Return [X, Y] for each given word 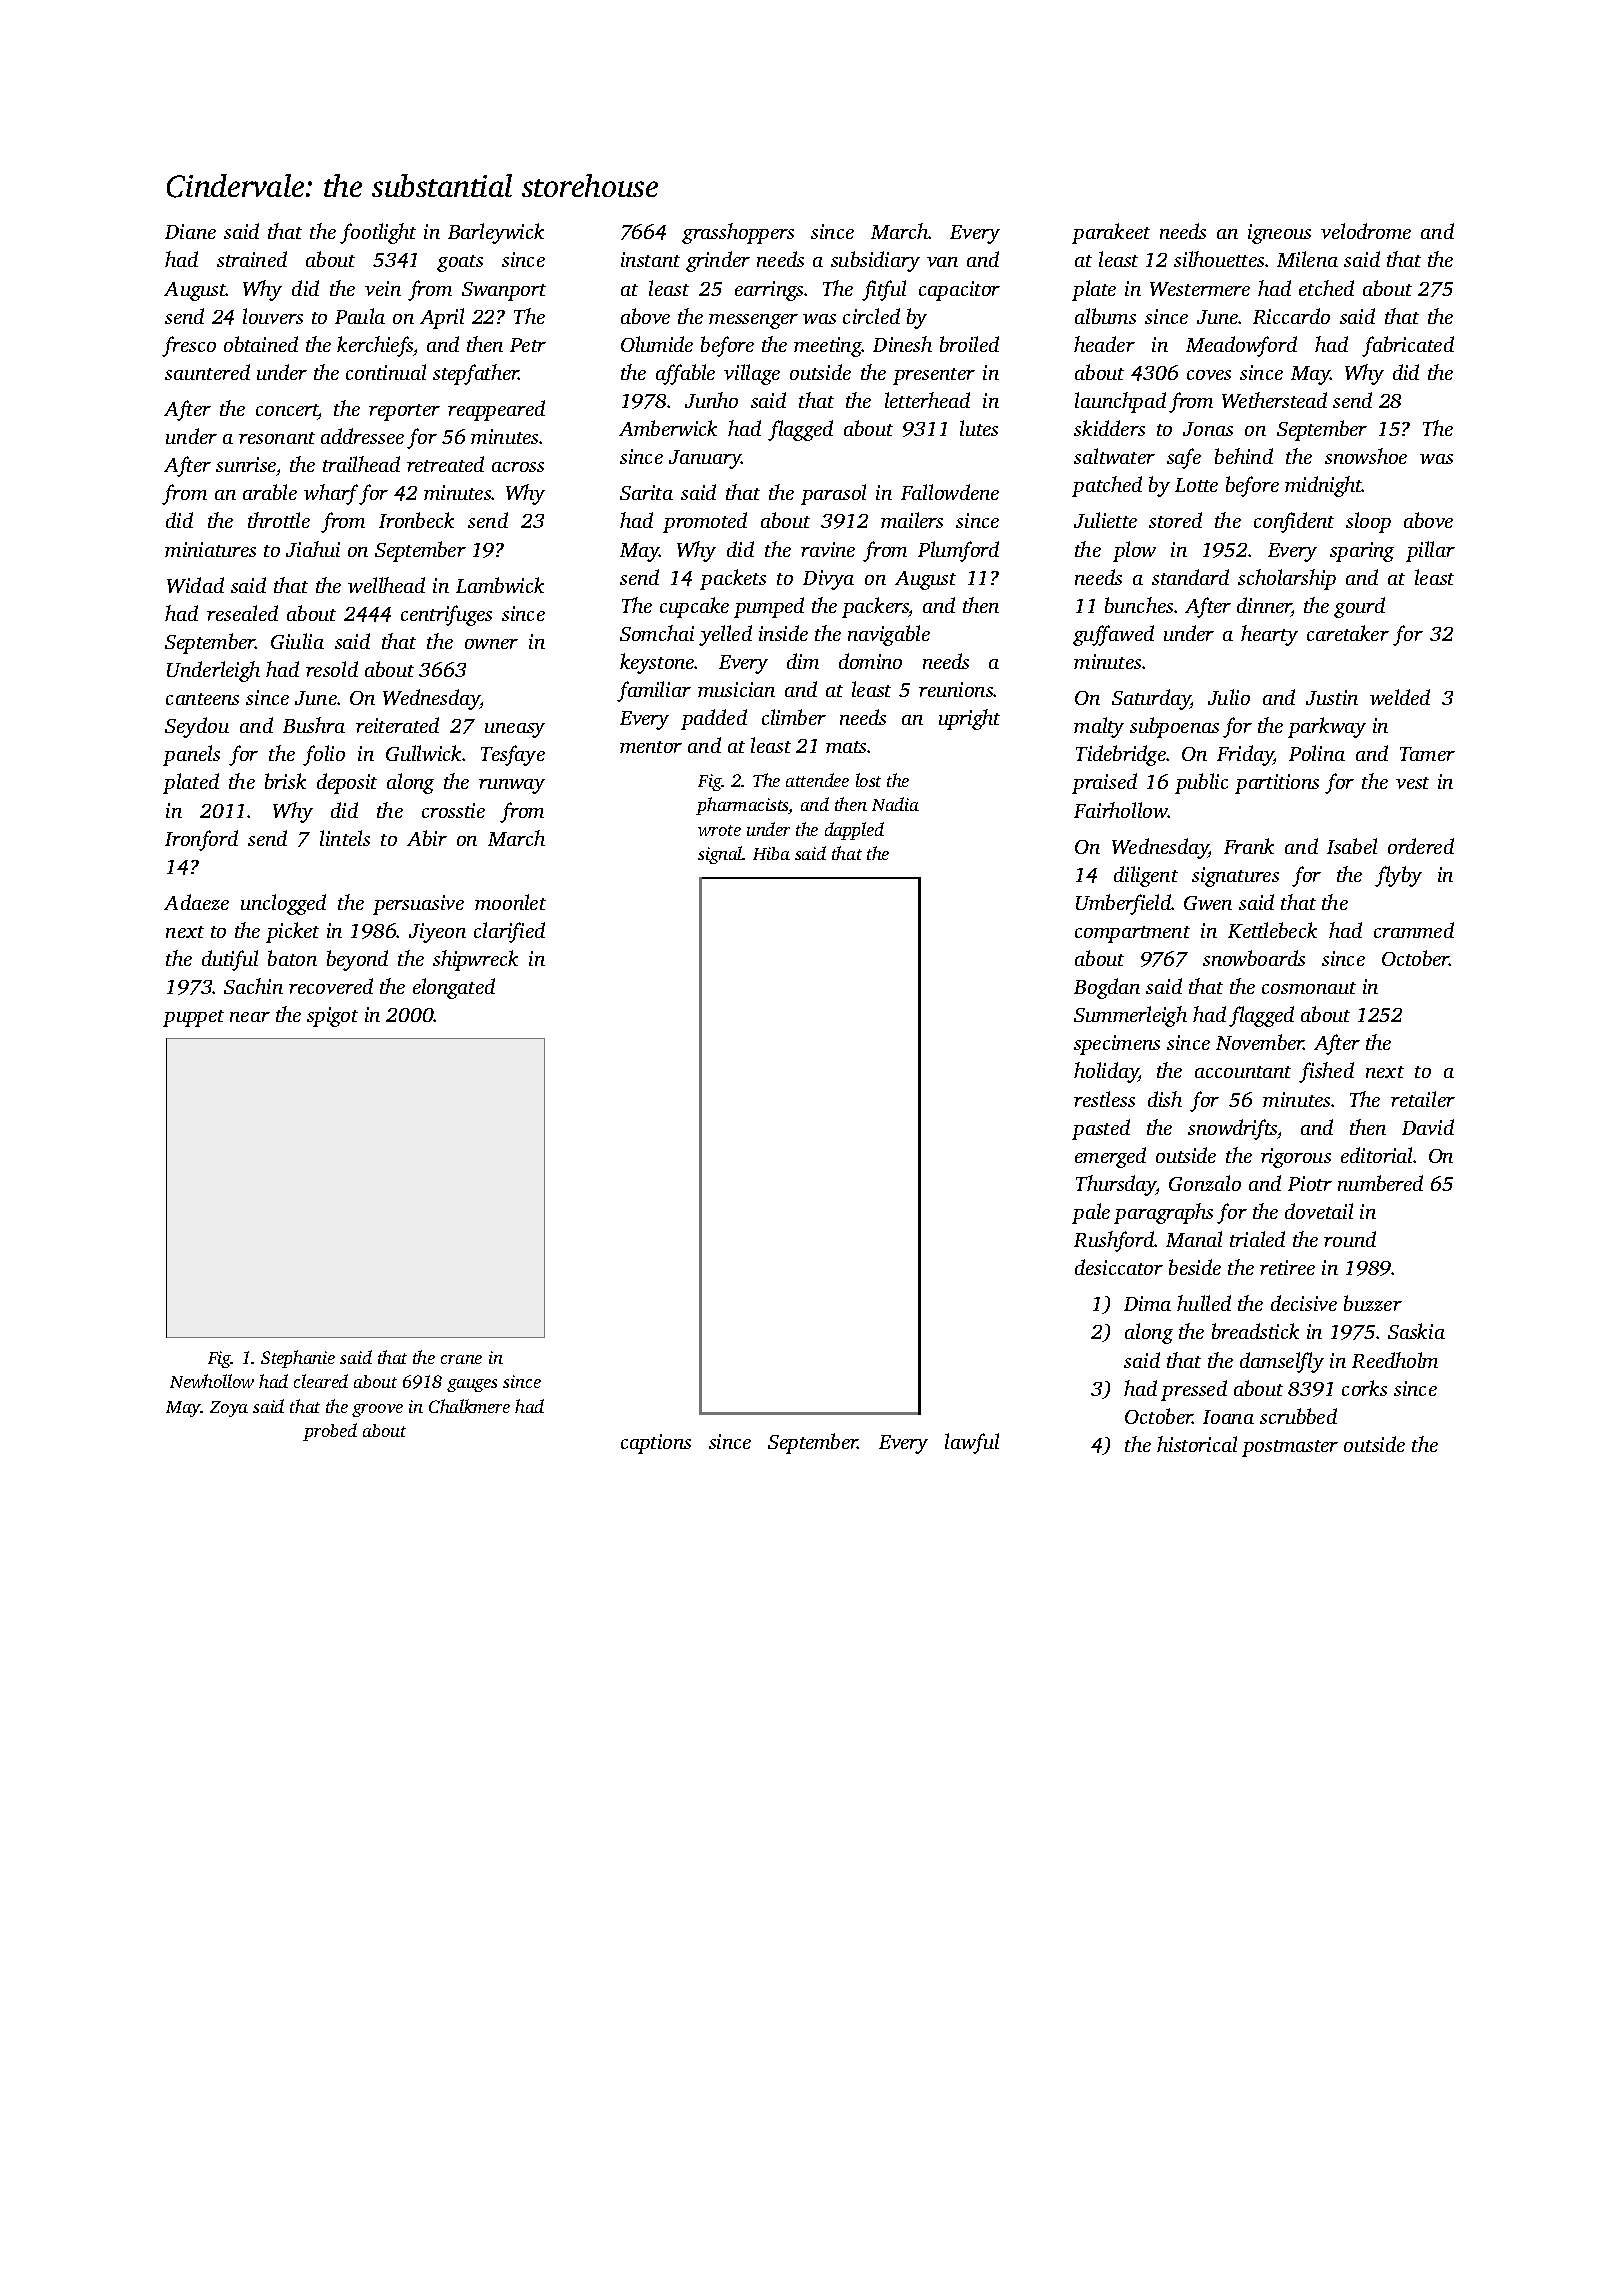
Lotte [1196, 485]
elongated [454, 988]
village [752, 374]
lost [868, 780]
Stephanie [298, 1359]
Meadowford [1241, 346]
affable [685, 374]
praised [1104, 783]
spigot [332, 1017]
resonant [277, 438]
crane [461, 1359]
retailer [1423, 1099]
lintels [345, 838]
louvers [273, 316]
